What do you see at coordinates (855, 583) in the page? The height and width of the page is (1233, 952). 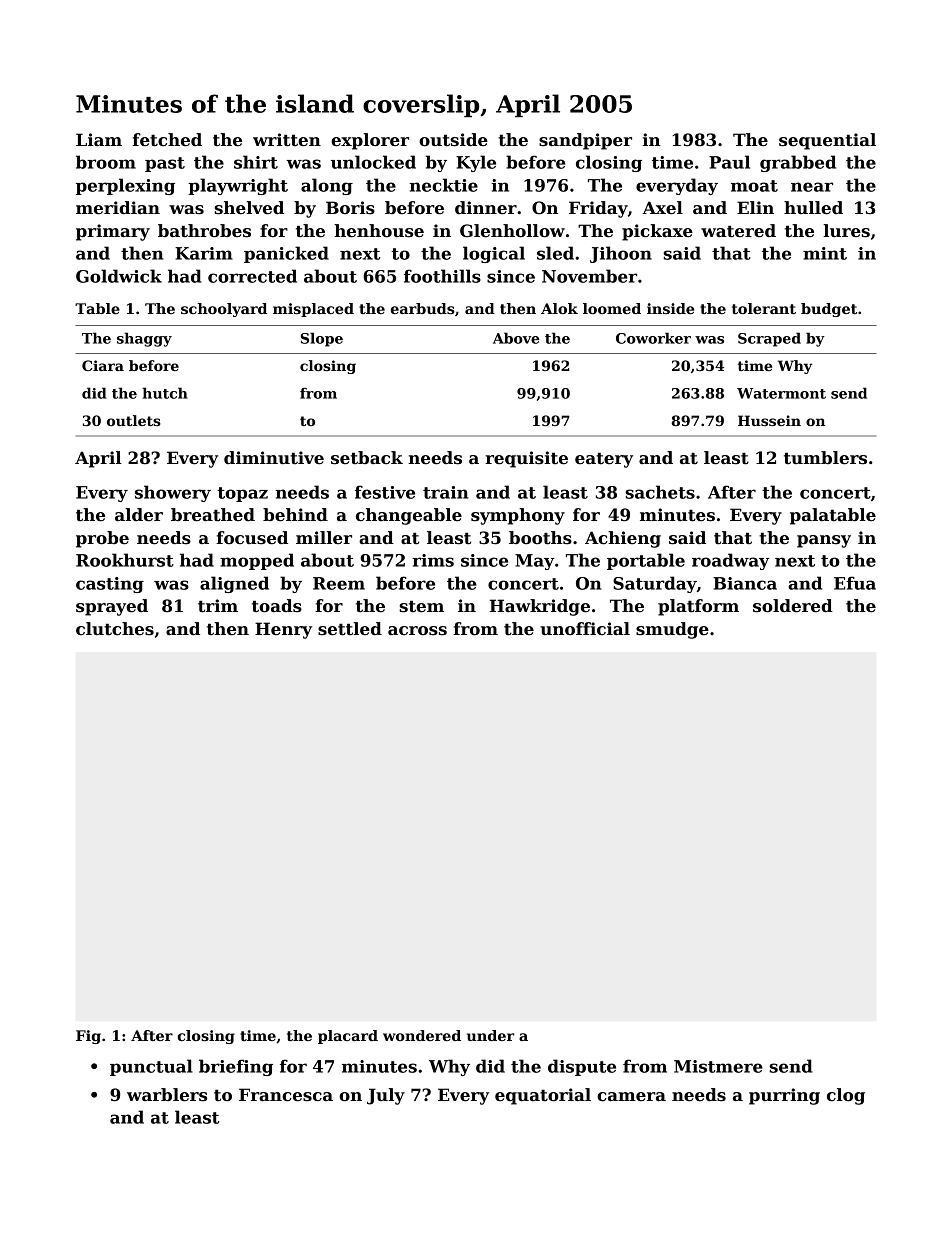 I see `Efua` at bounding box center [855, 583].
